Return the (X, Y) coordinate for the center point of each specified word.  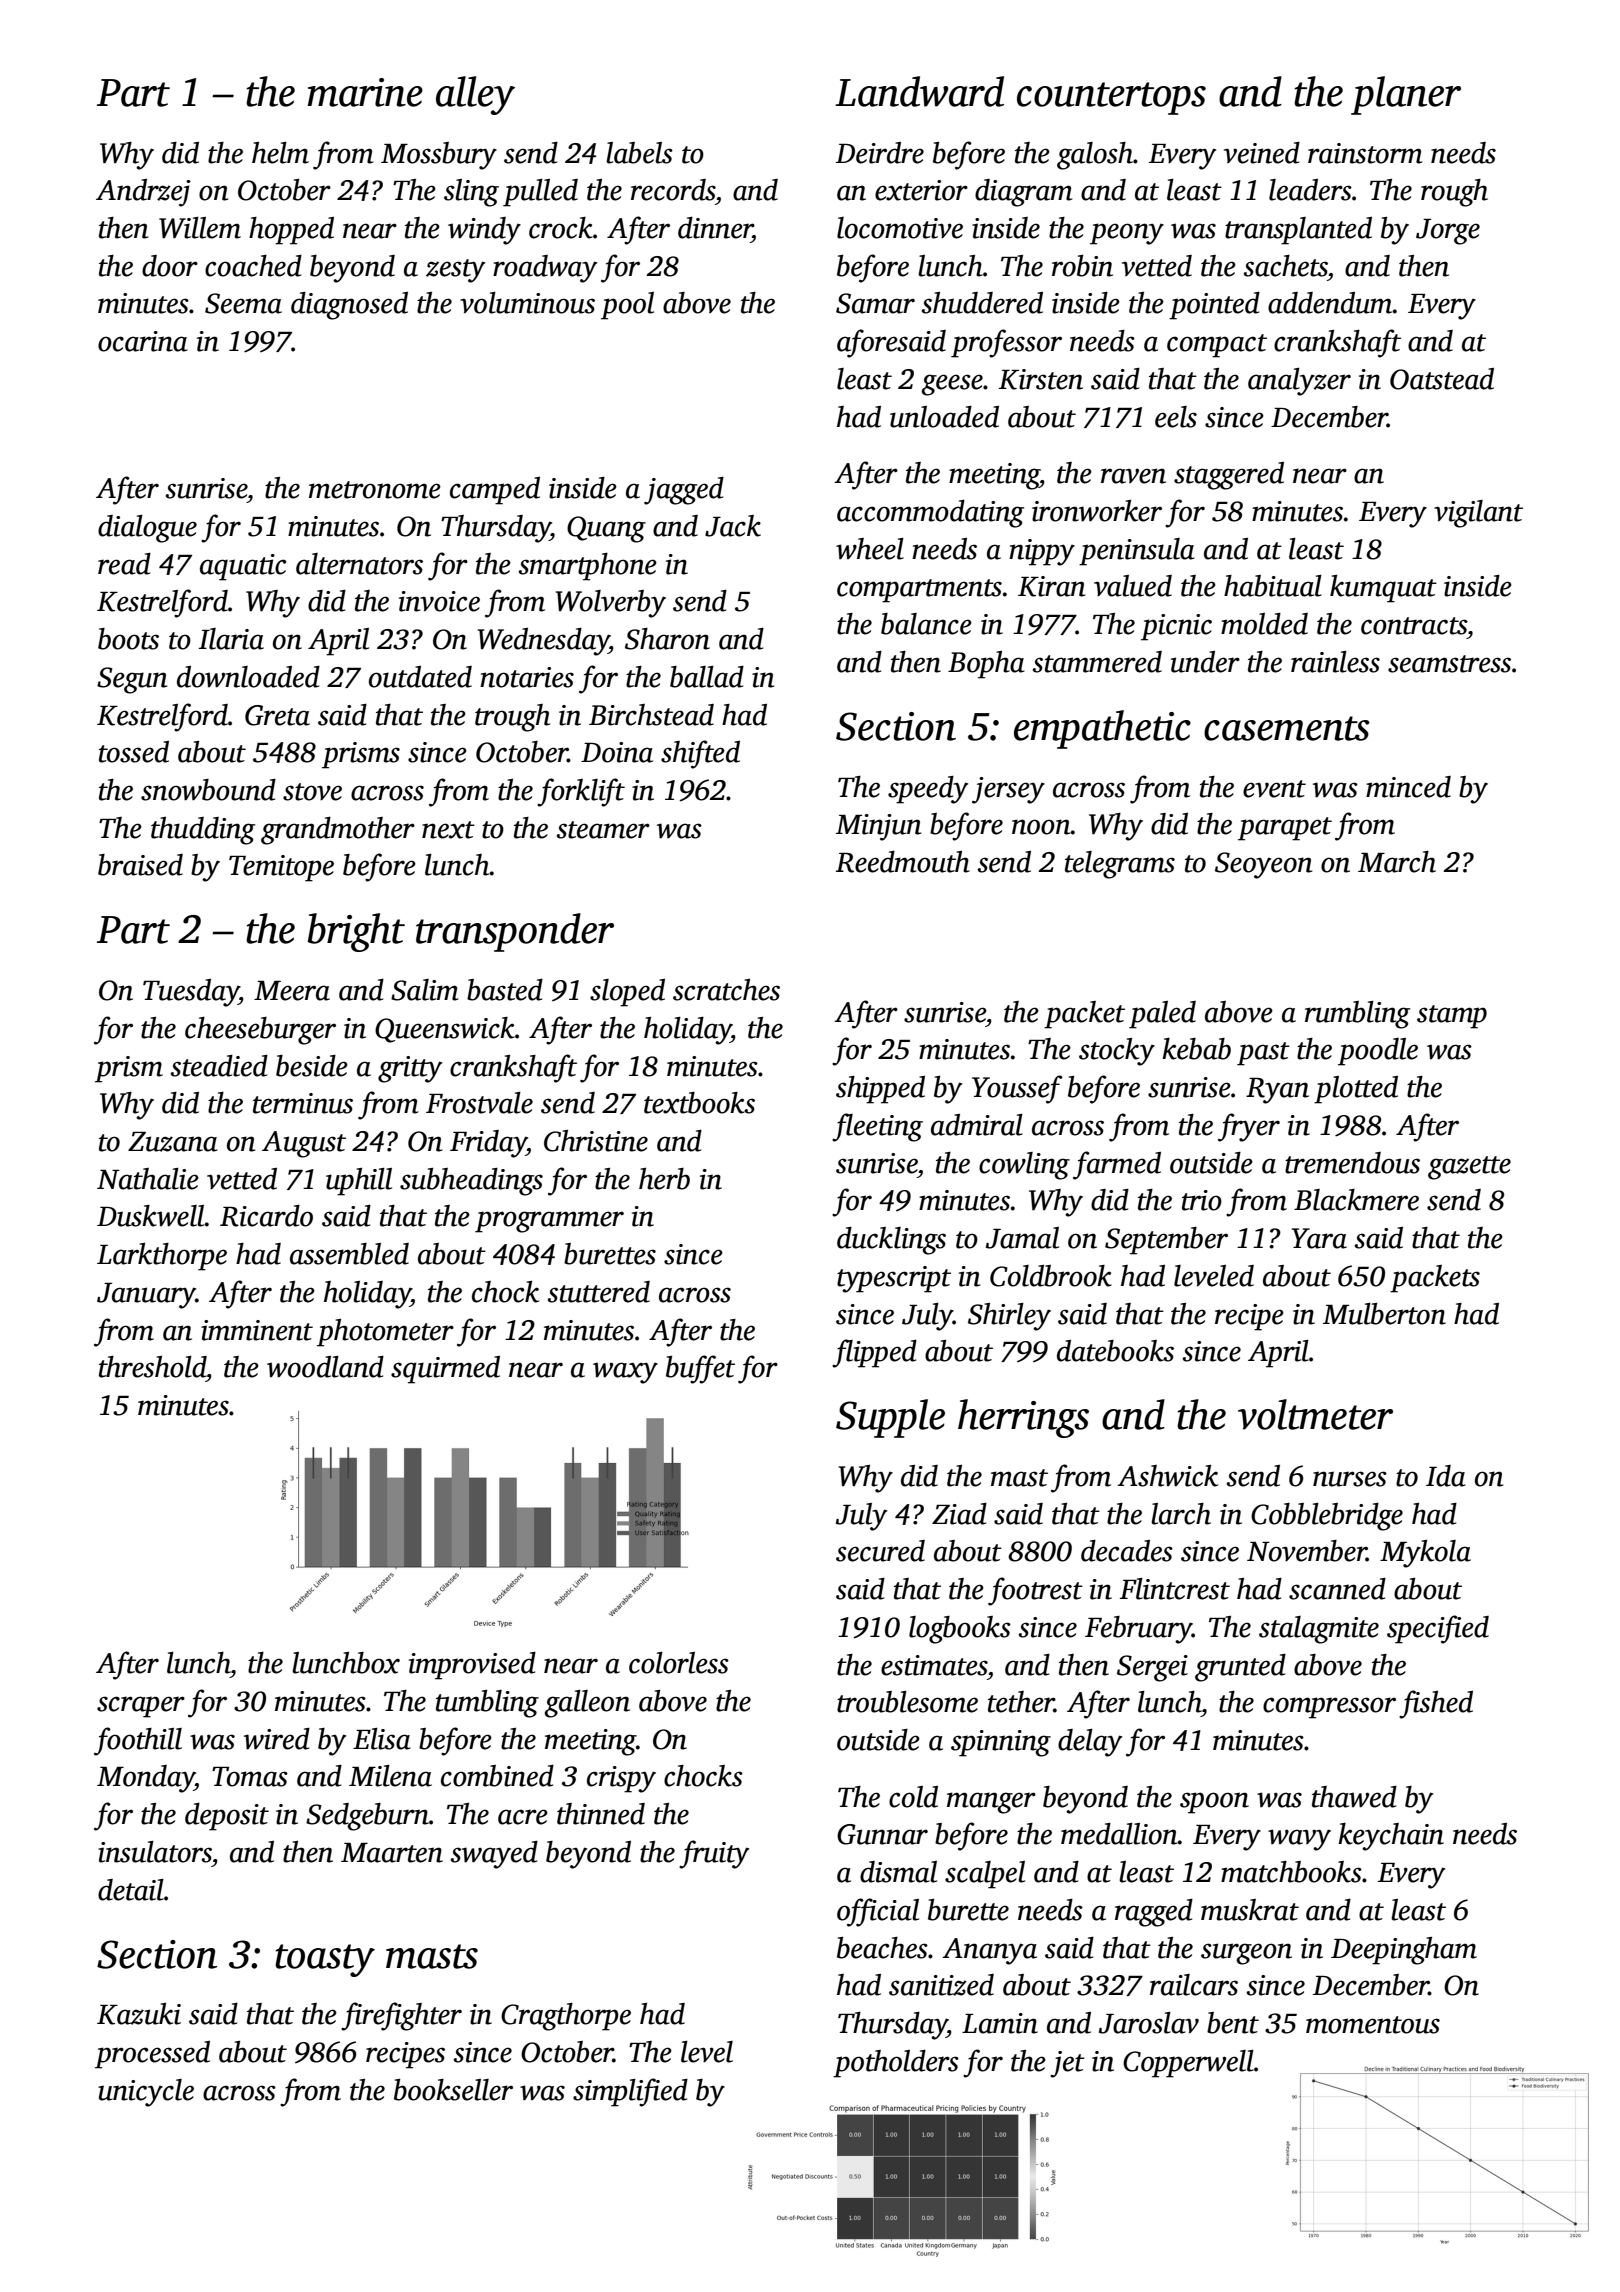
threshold (152, 1367)
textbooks (699, 1103)
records (673, 190)
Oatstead (1442, 379)
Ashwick (1167, 1476)
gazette (1469, 1168)
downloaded (248, 677)
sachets (1285, 266)
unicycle (146, 2093)
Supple (890, 1418)
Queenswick (445, 1030)
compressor (1329, 1708)
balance (926, 624)
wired (277, 1739)
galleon (587, 1704)
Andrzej (143, 193)
